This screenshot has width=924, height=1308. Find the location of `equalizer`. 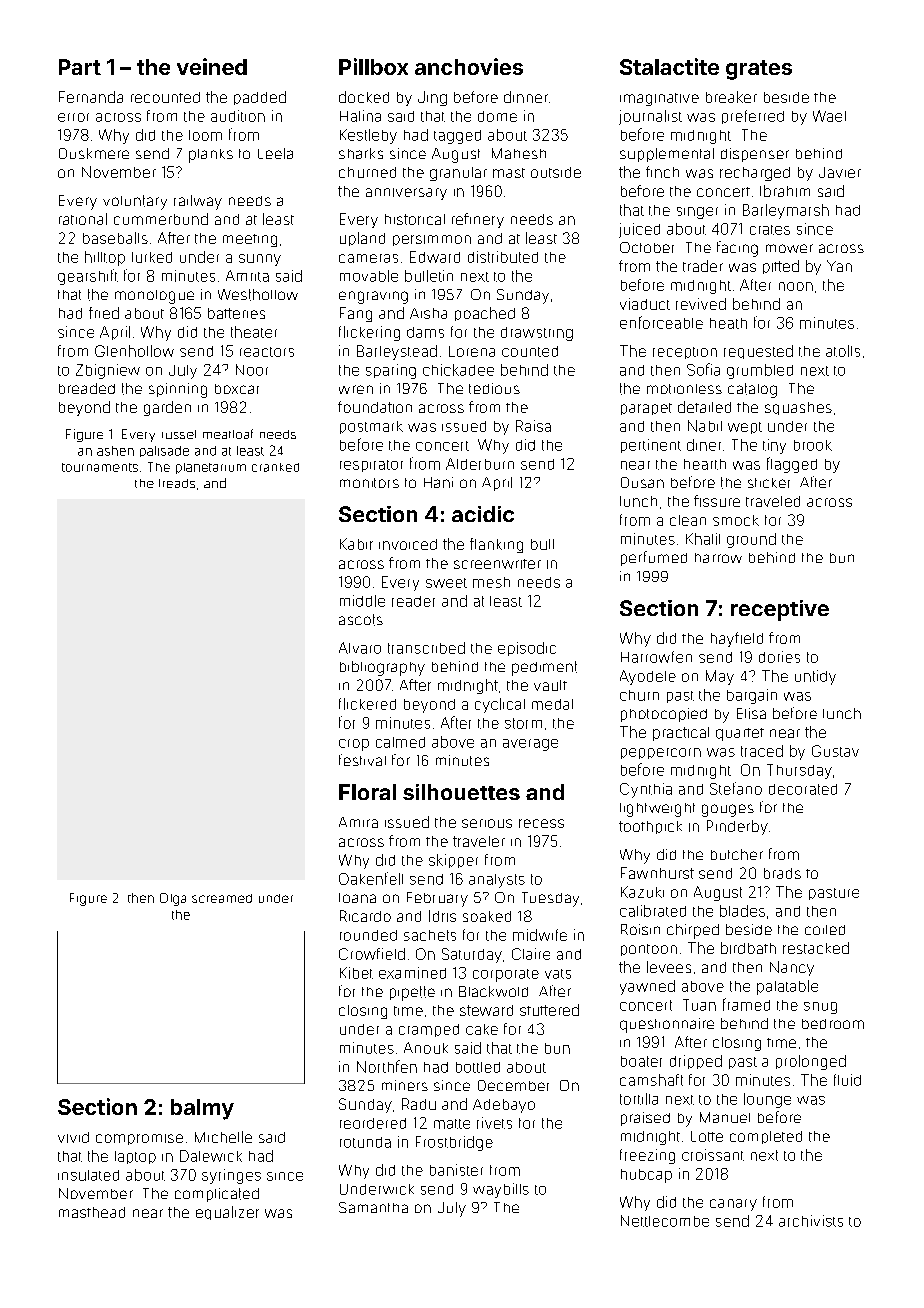

equalizer is located at coordinates (227, 1213).
